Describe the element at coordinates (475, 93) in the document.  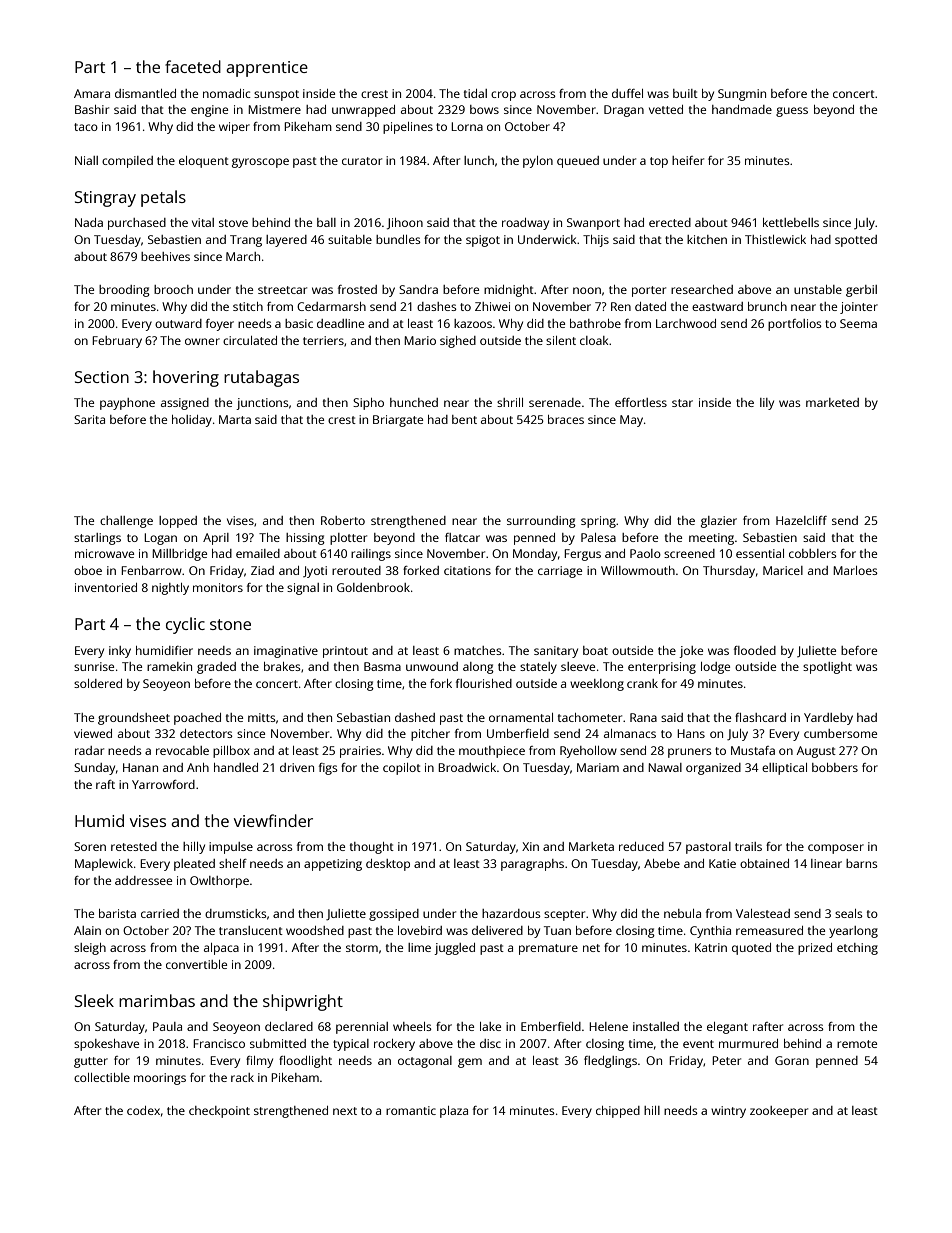
I see `tidal` at that location.
